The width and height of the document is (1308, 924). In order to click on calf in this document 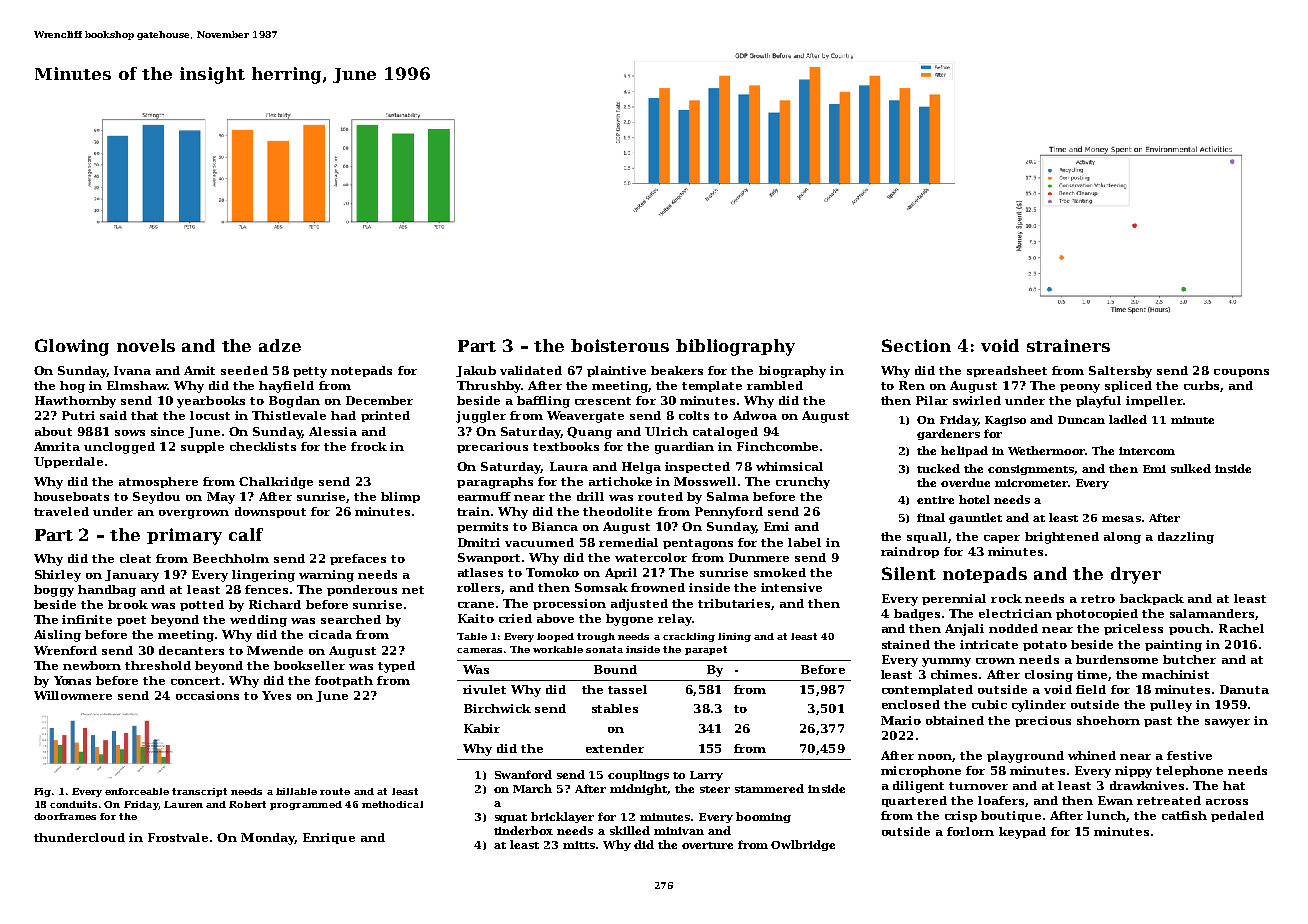, I will do `click(246, 534)`.
